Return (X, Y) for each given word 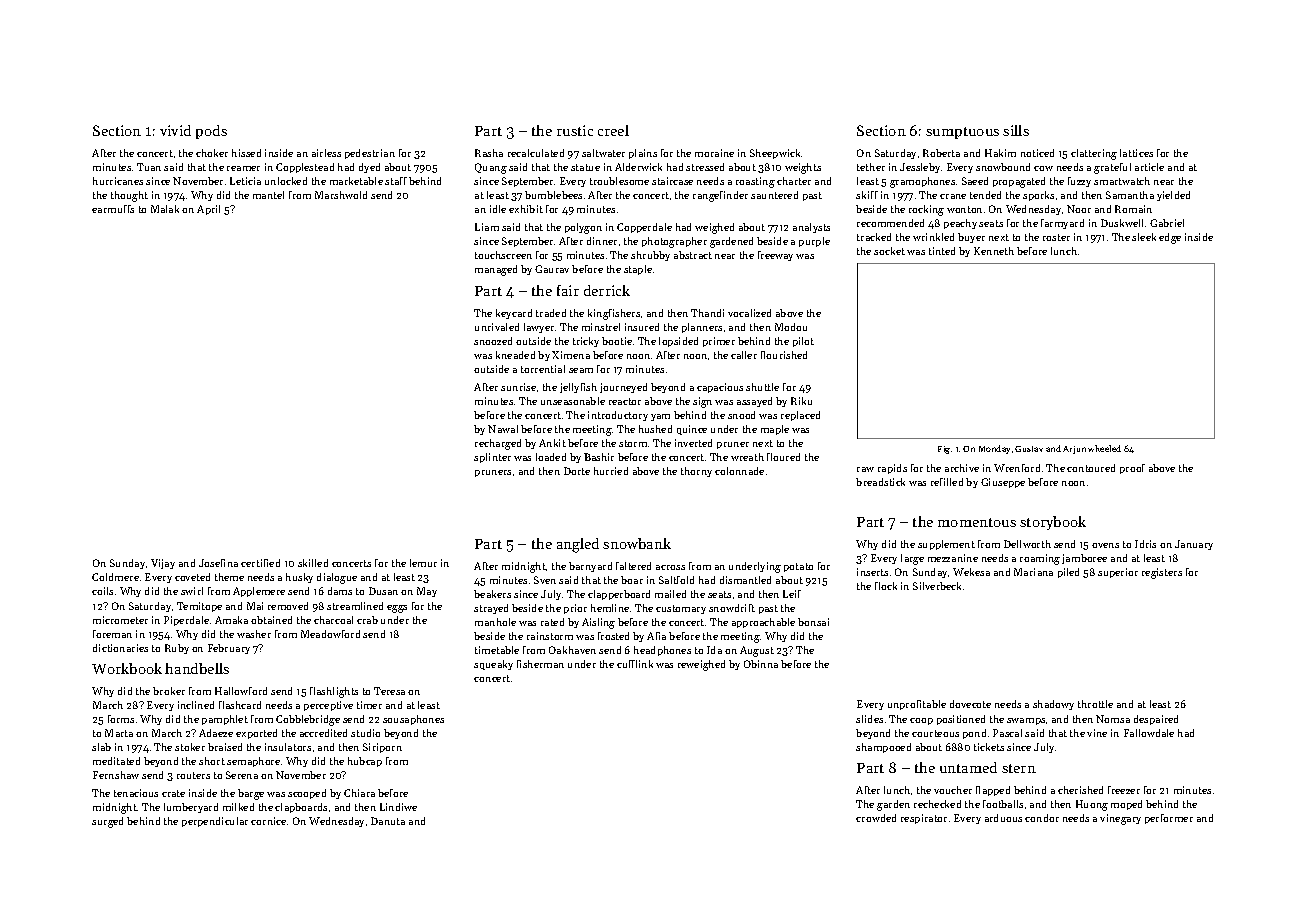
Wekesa (971, 572)
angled (578, 545)
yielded (1173, 196)
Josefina (218, 563)
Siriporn (382, 748)
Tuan (149, 167)
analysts (811, 228)
